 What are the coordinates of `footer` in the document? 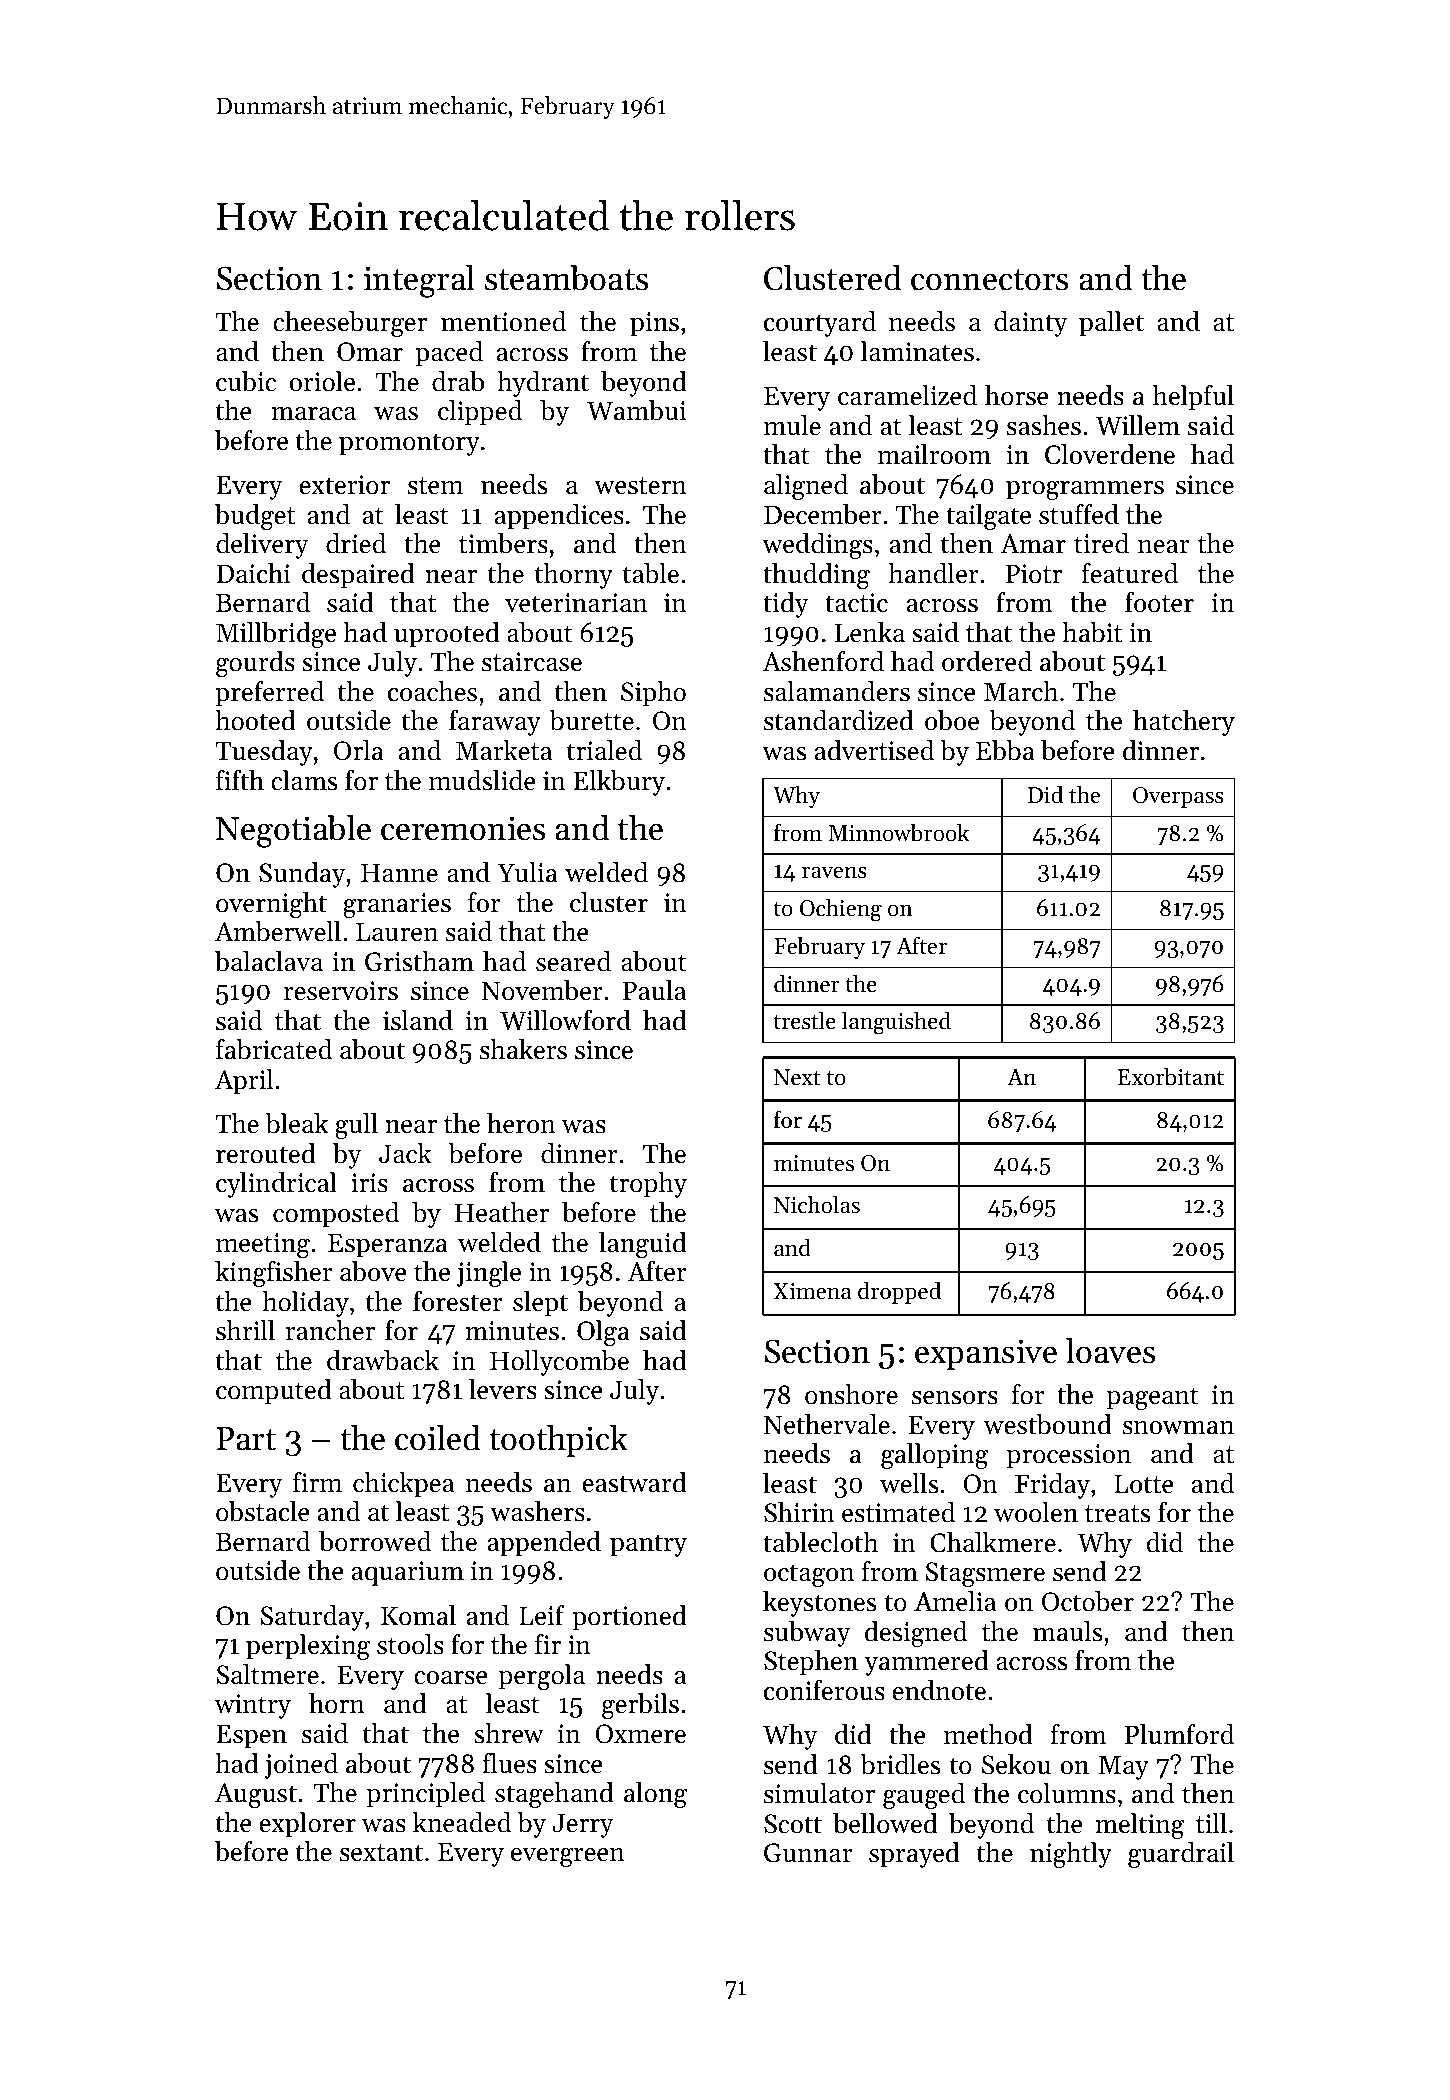 It's located at (1159, 602).
